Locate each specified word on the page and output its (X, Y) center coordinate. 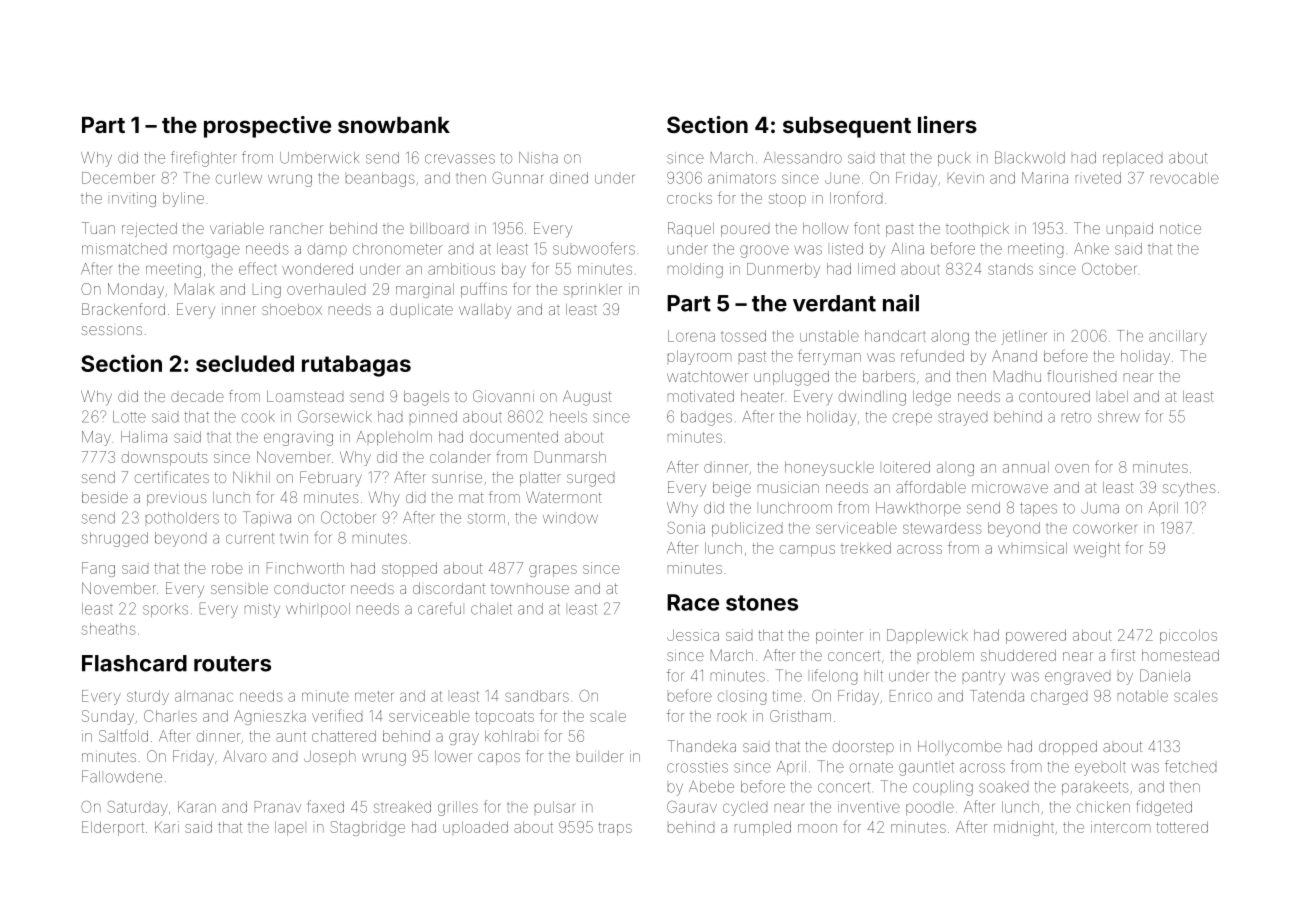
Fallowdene (122, 776)
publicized (747, 529)
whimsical (1032, 548)
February (331, 478)
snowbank (394, 125)
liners (947, 124)
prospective (267, 127)
